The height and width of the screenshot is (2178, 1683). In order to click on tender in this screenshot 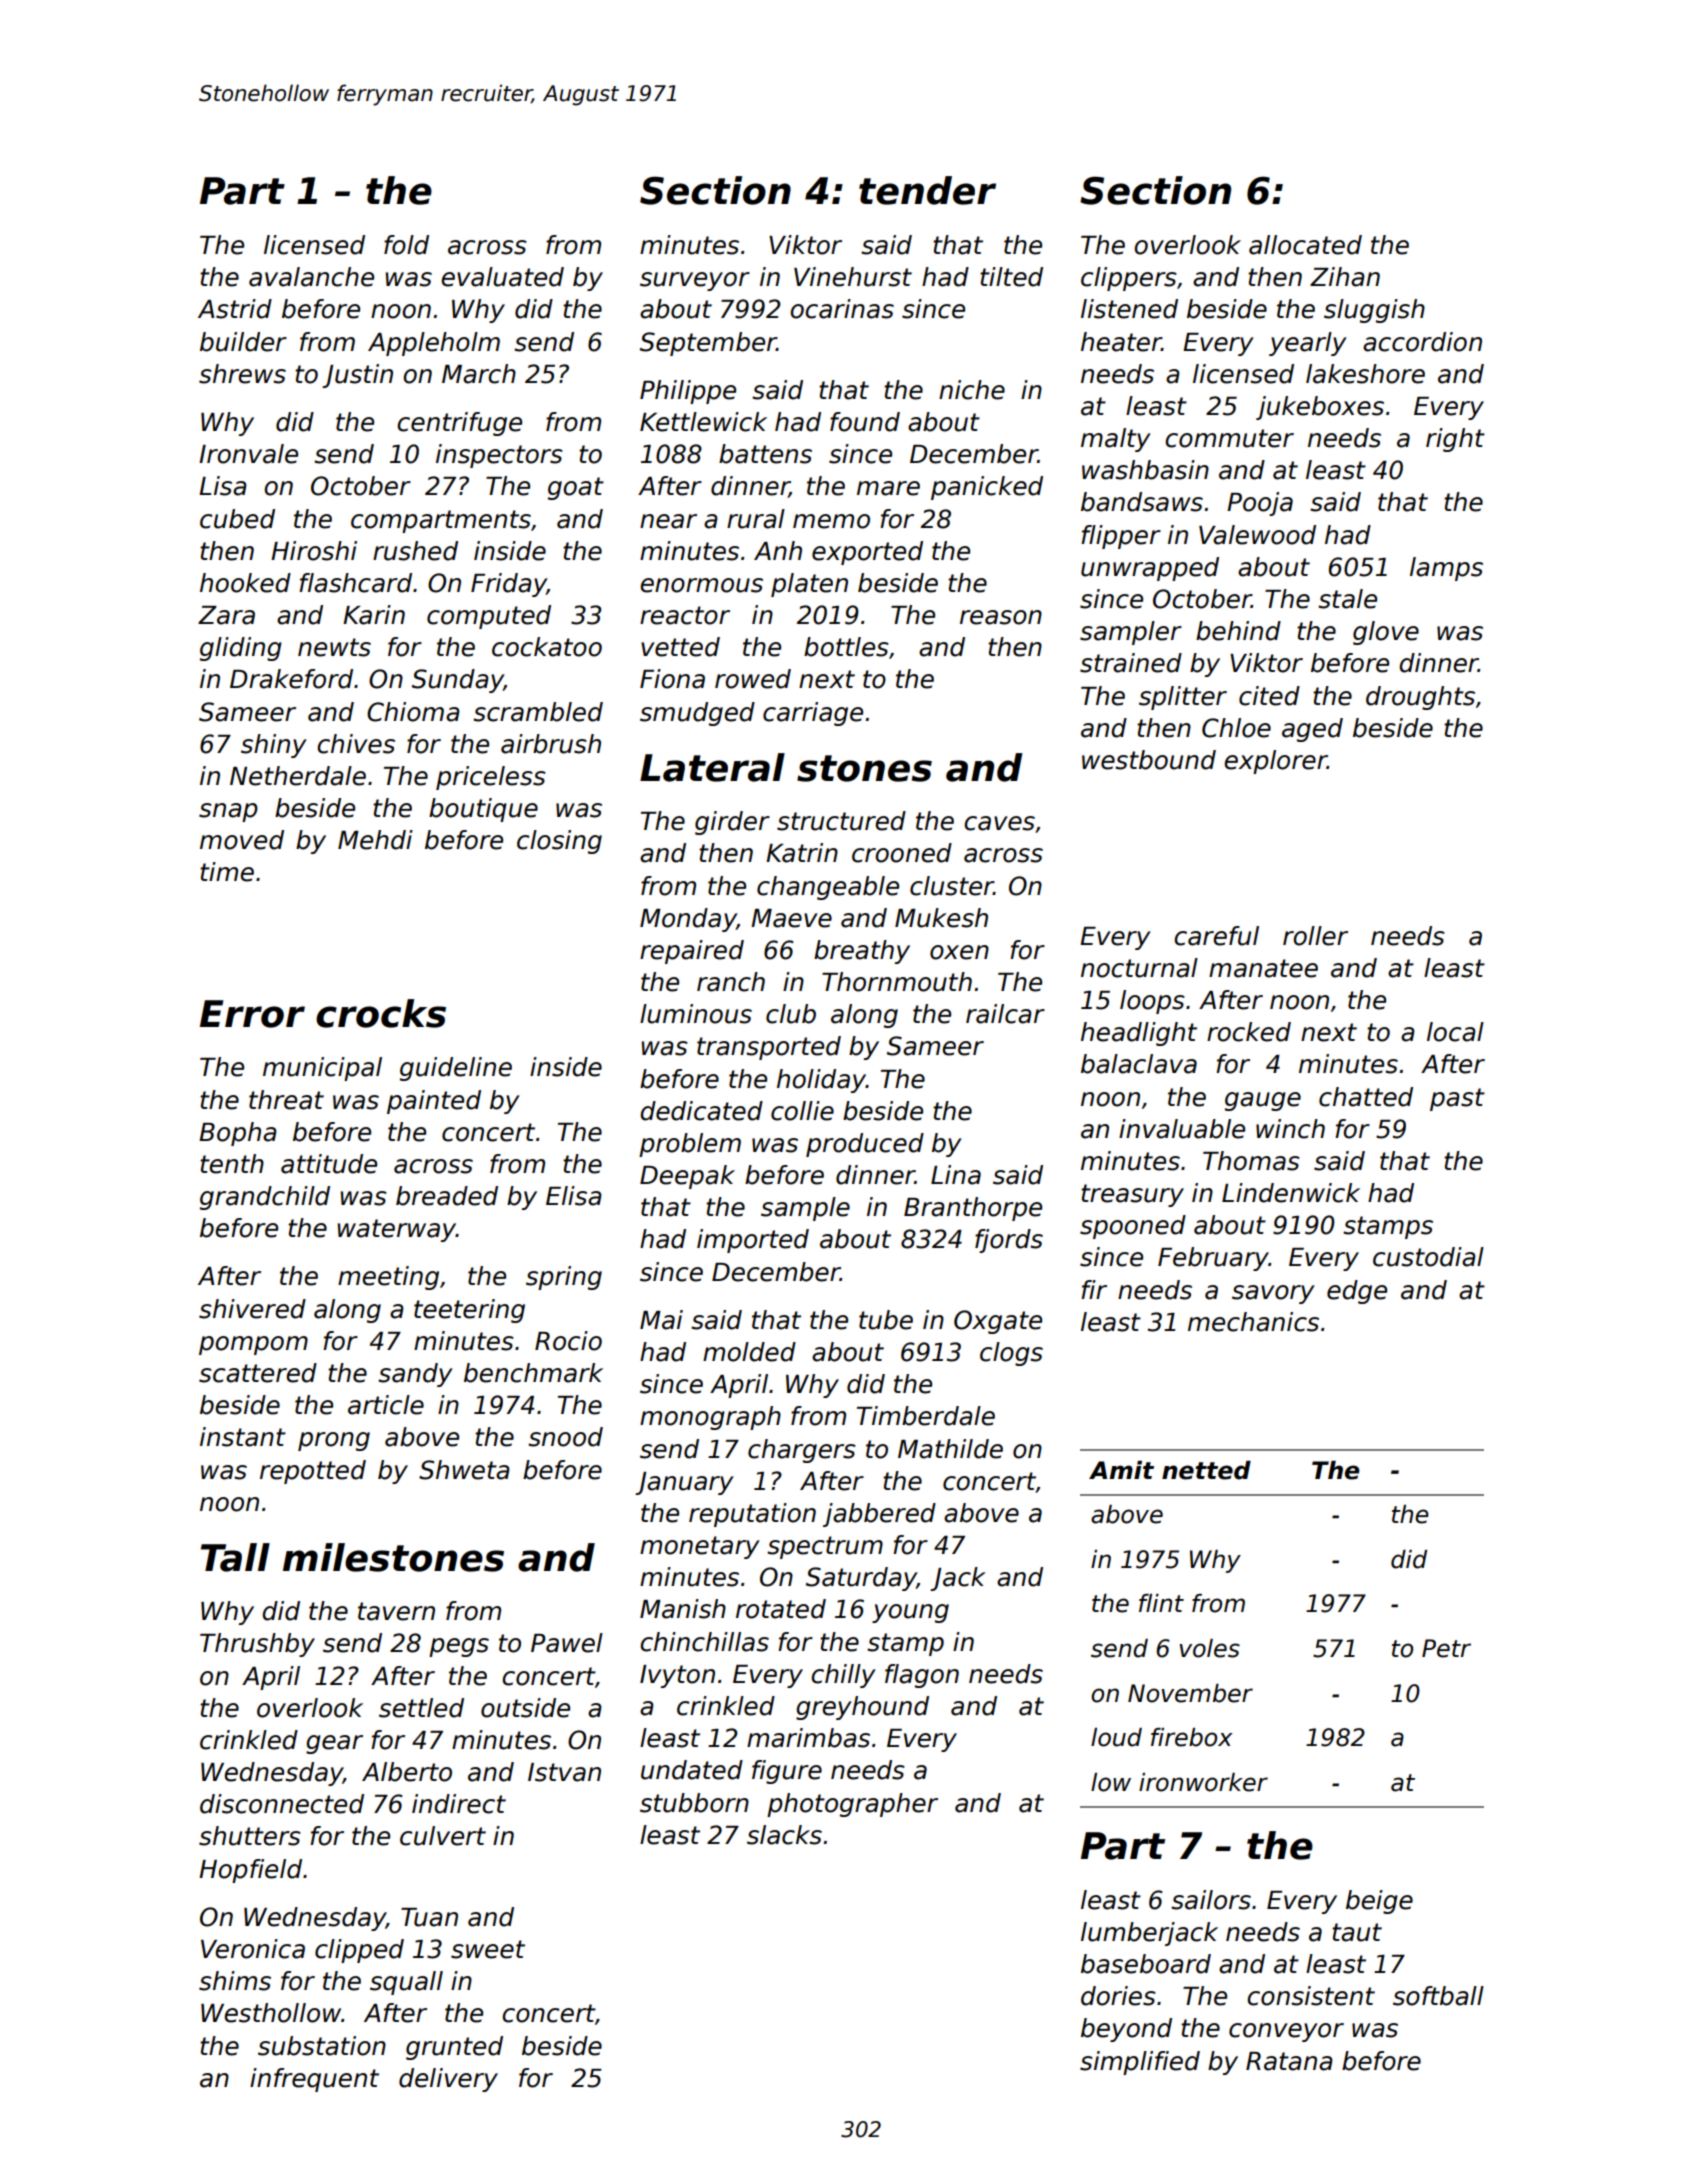, I will do `click(927, 190)`.
